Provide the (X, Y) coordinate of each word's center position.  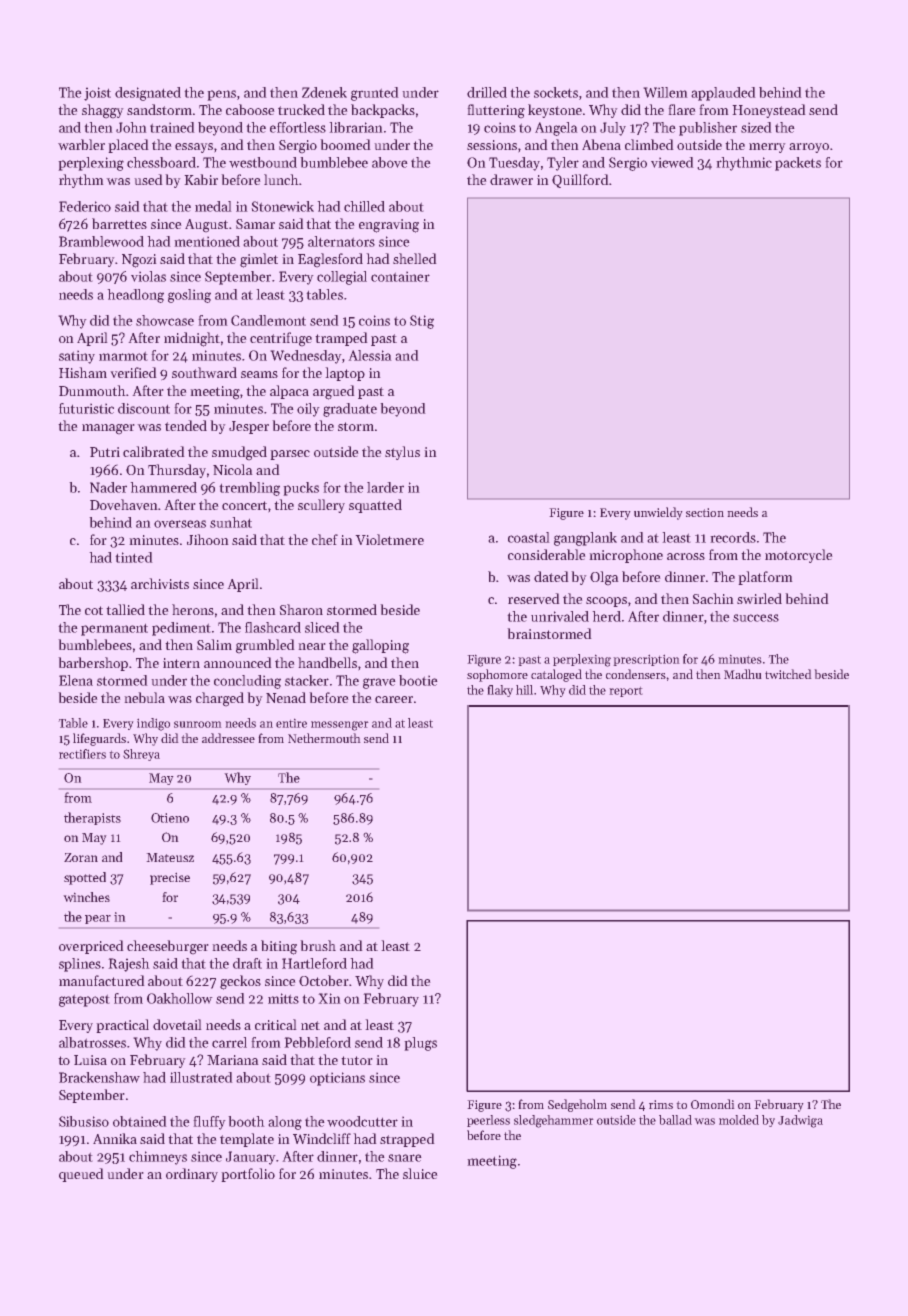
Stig (422, 322)
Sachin (713, 598)
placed (128, 146)
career (394, 699)
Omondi (712, 1104)
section (705, 512)
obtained (139, 1121)
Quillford (580, 181)
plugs (421, 1044)
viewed (672, 162)
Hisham (83, 372)
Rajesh (129, 965)
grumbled (265, 646)
